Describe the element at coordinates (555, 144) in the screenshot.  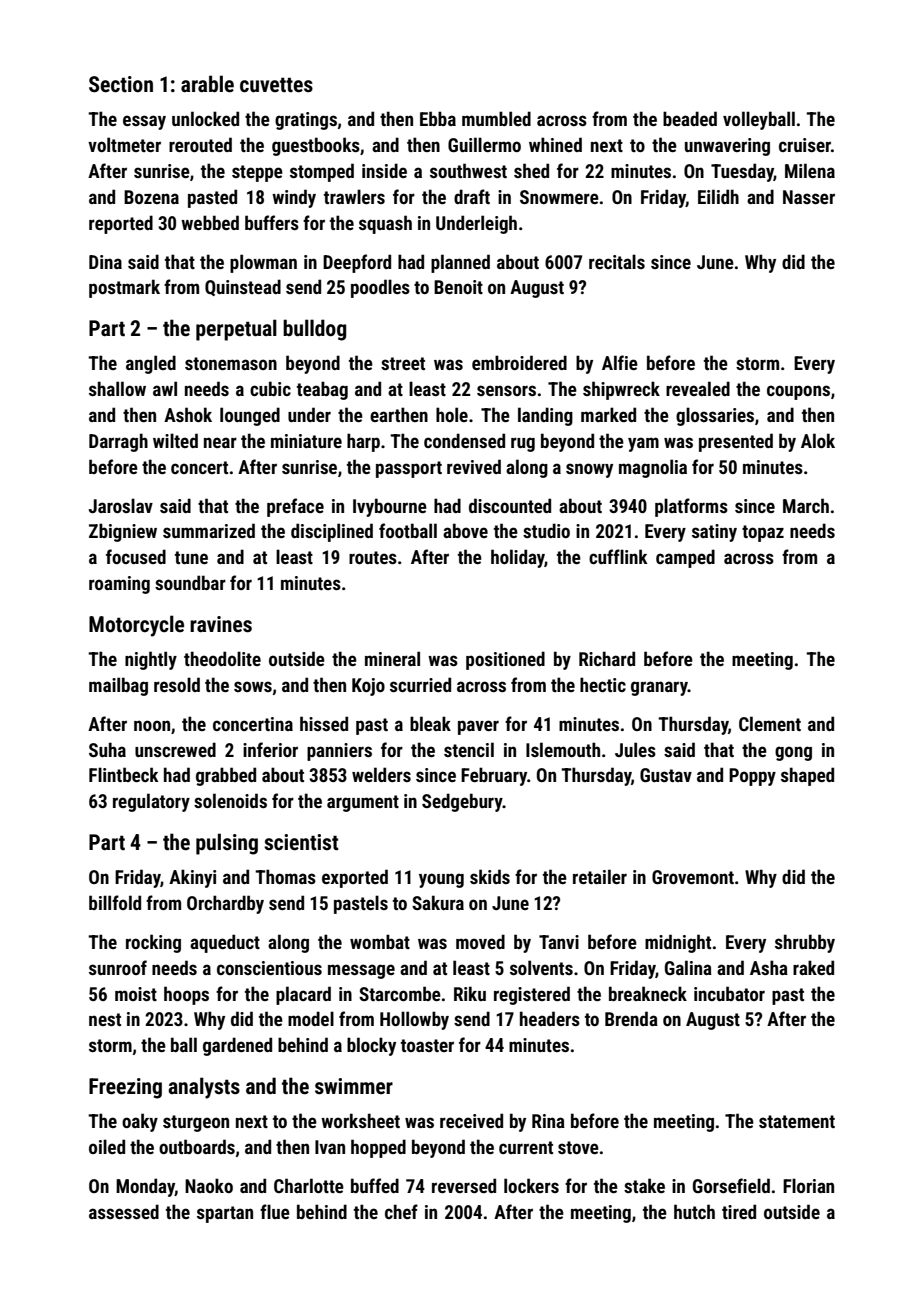
I see `whined` at that location.
